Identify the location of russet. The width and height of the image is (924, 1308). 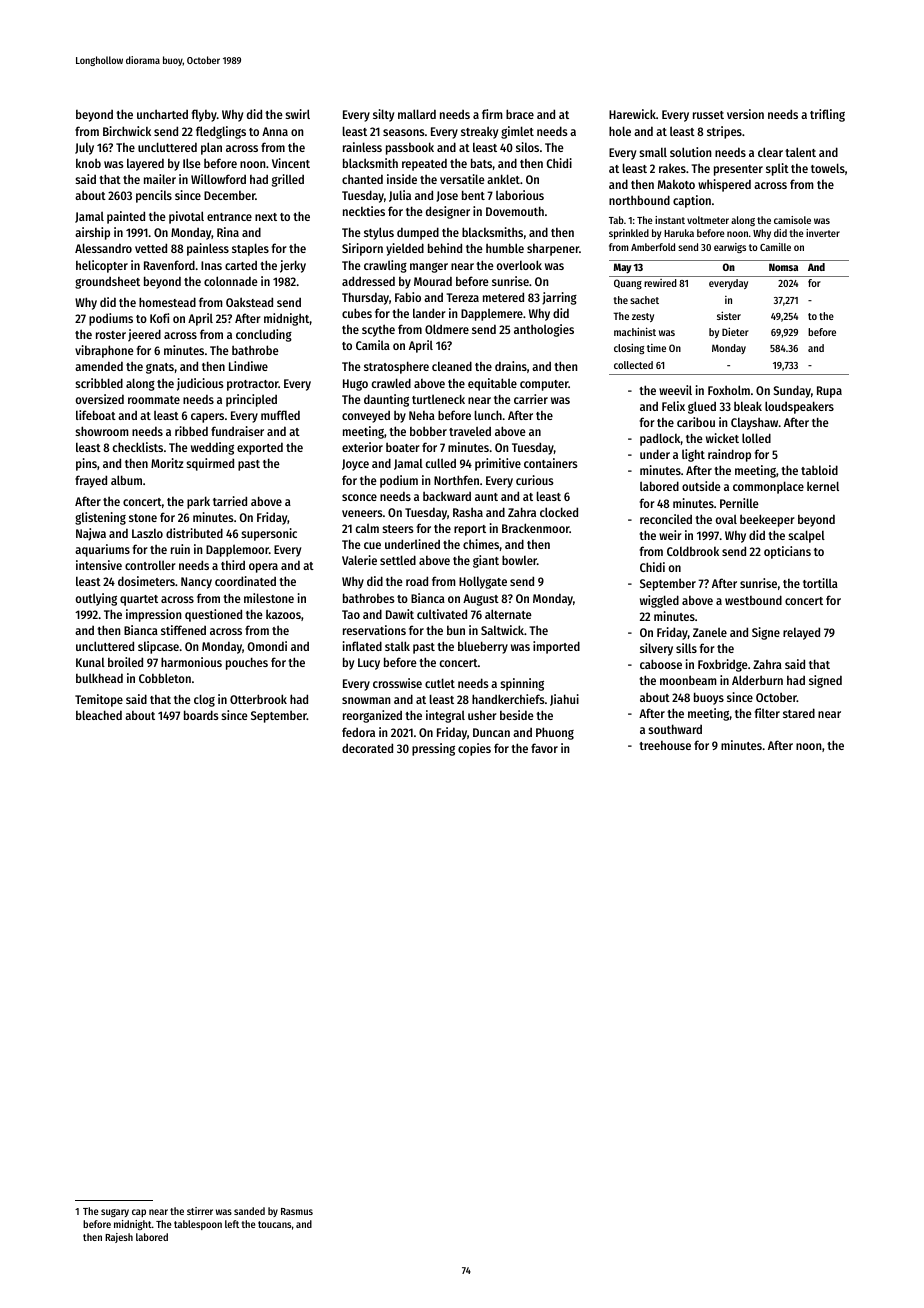
(708, 115).
